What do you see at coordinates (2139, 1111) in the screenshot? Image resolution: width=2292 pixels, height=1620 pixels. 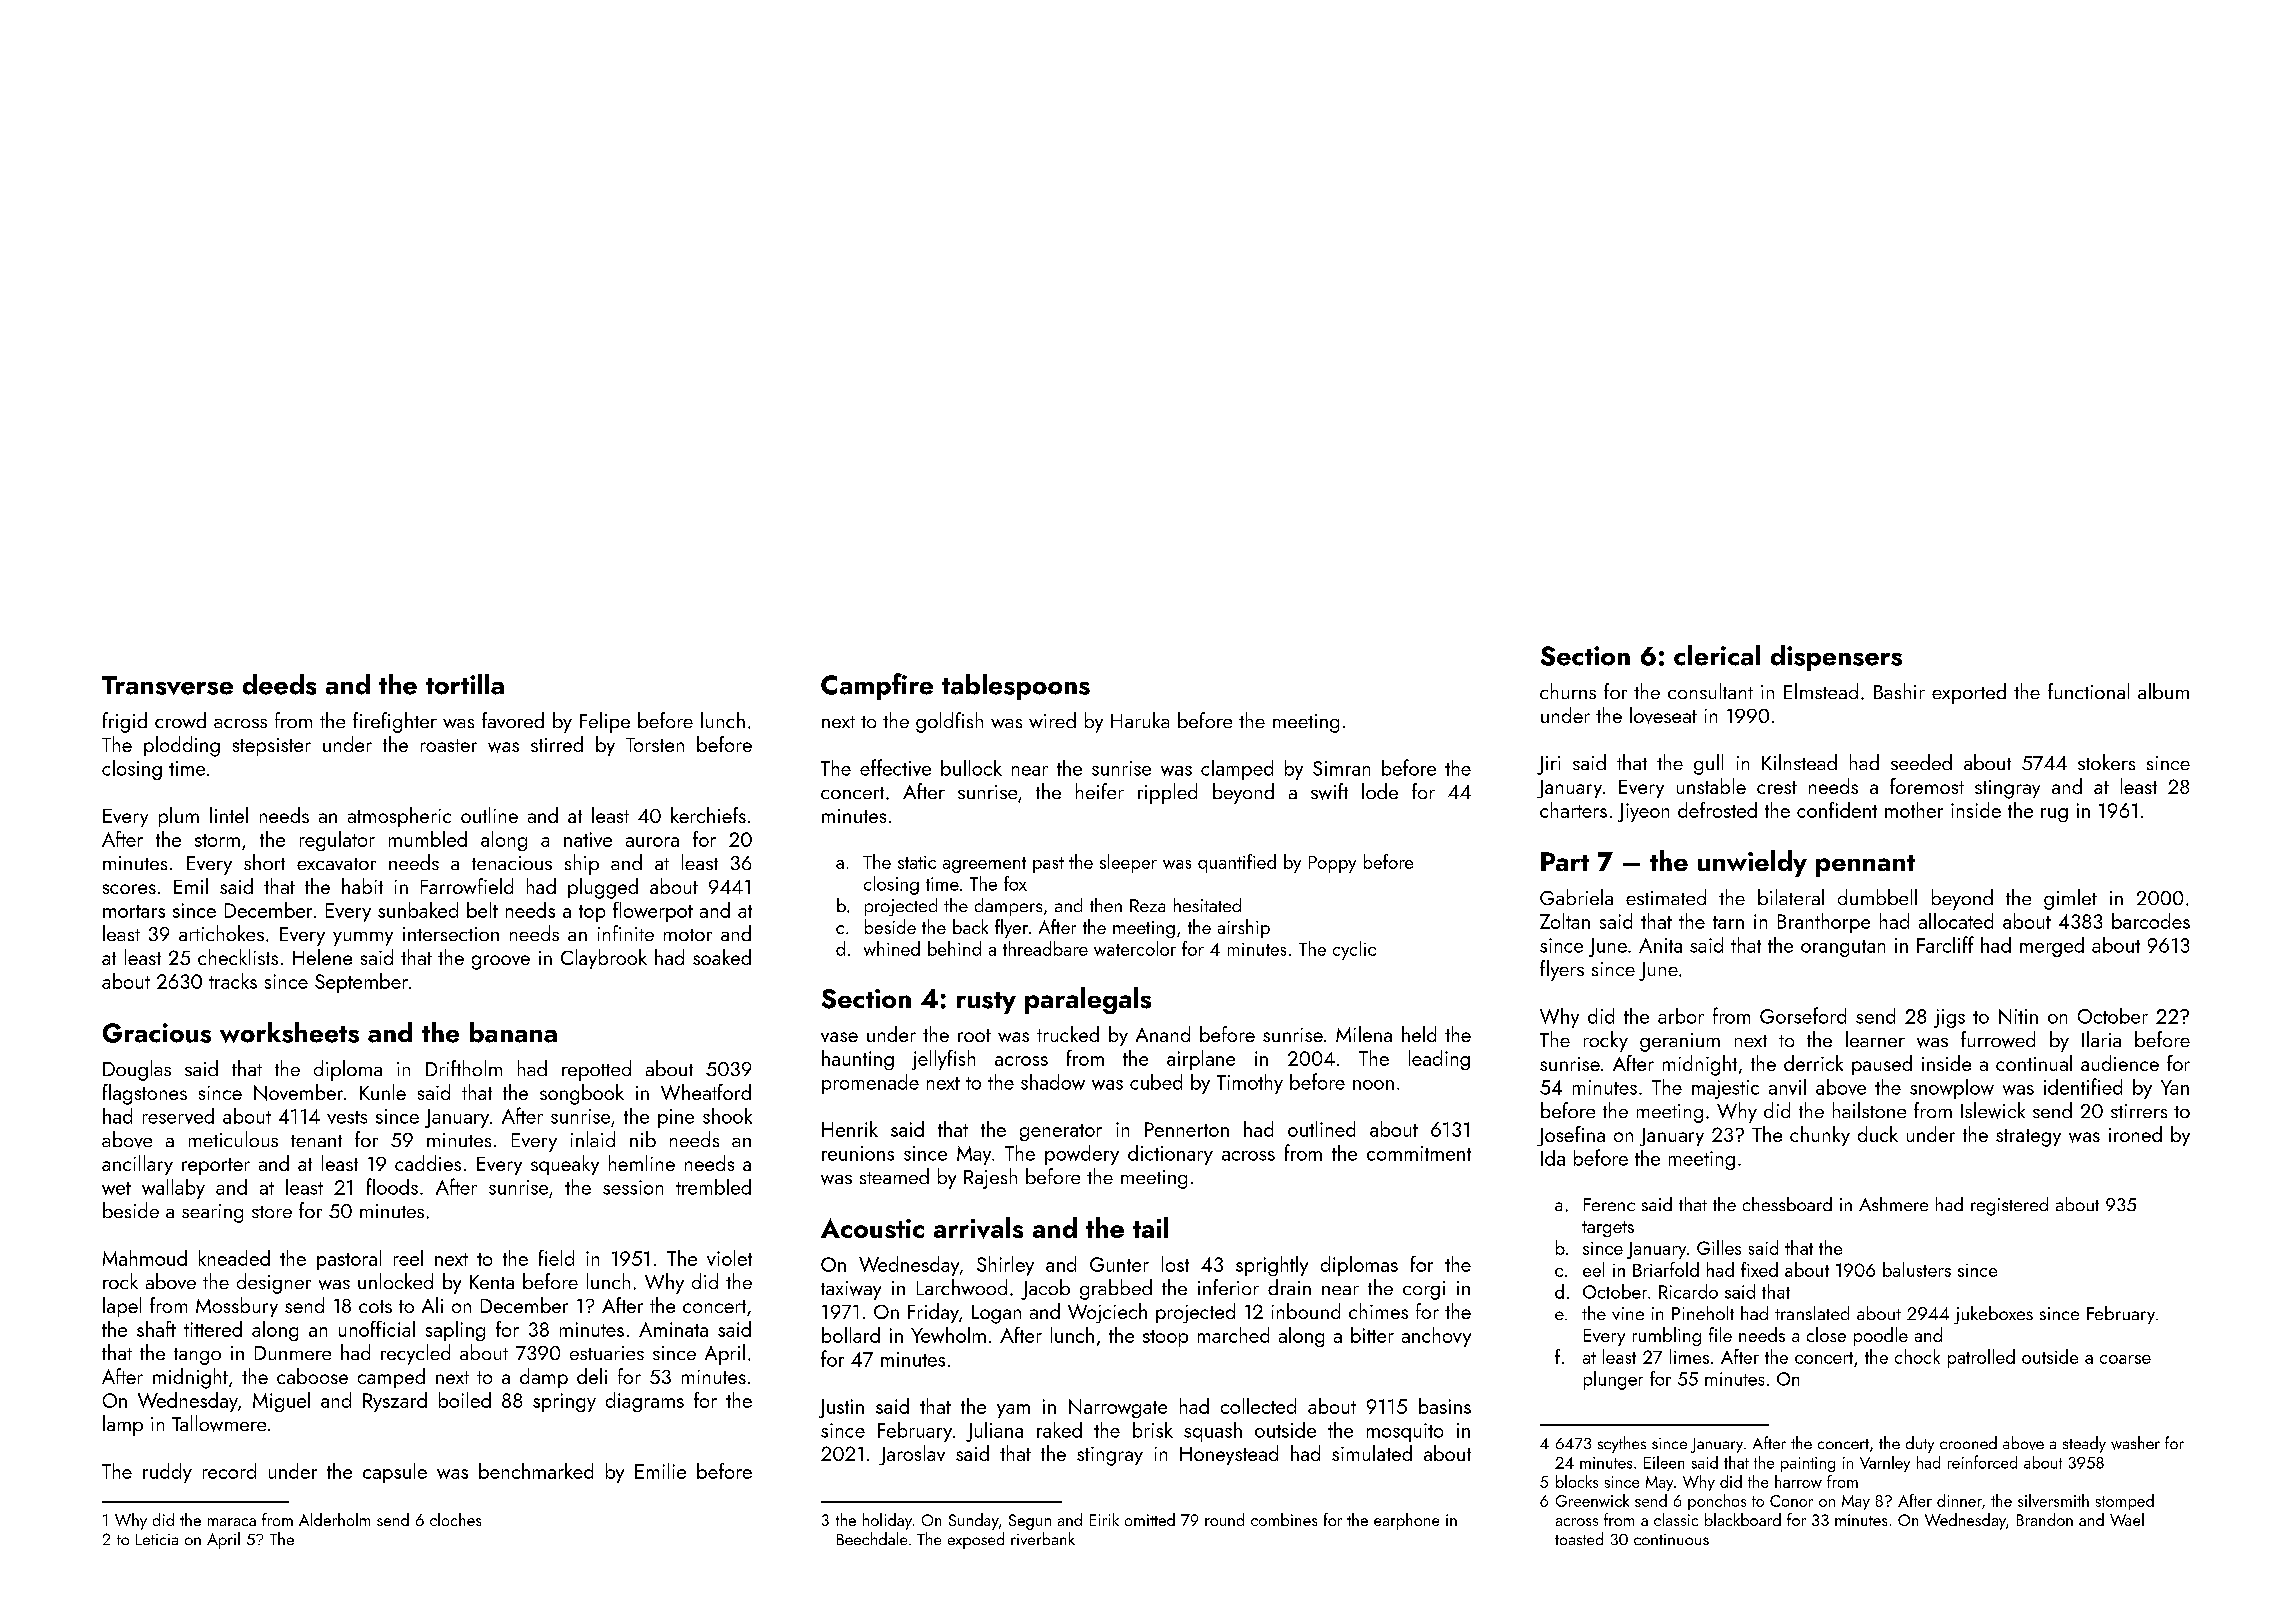 I see `stirrers` at bounding box center [2139, 1111].
